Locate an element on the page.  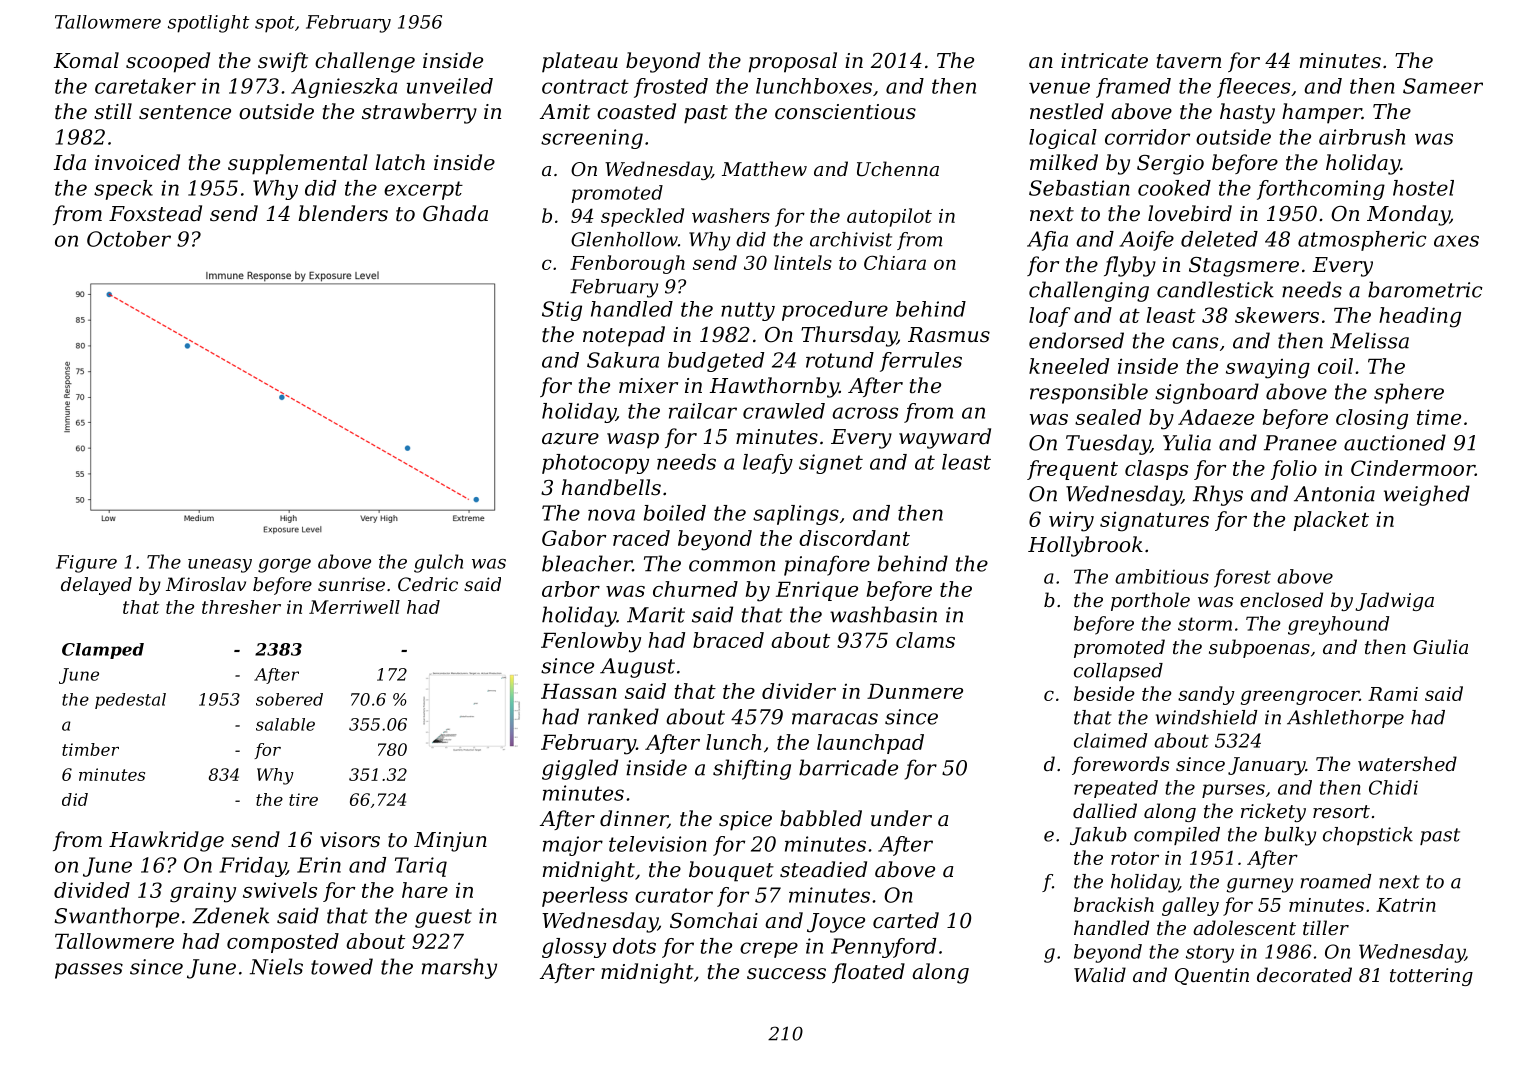
Marit is located at coordinates (656, 615).
